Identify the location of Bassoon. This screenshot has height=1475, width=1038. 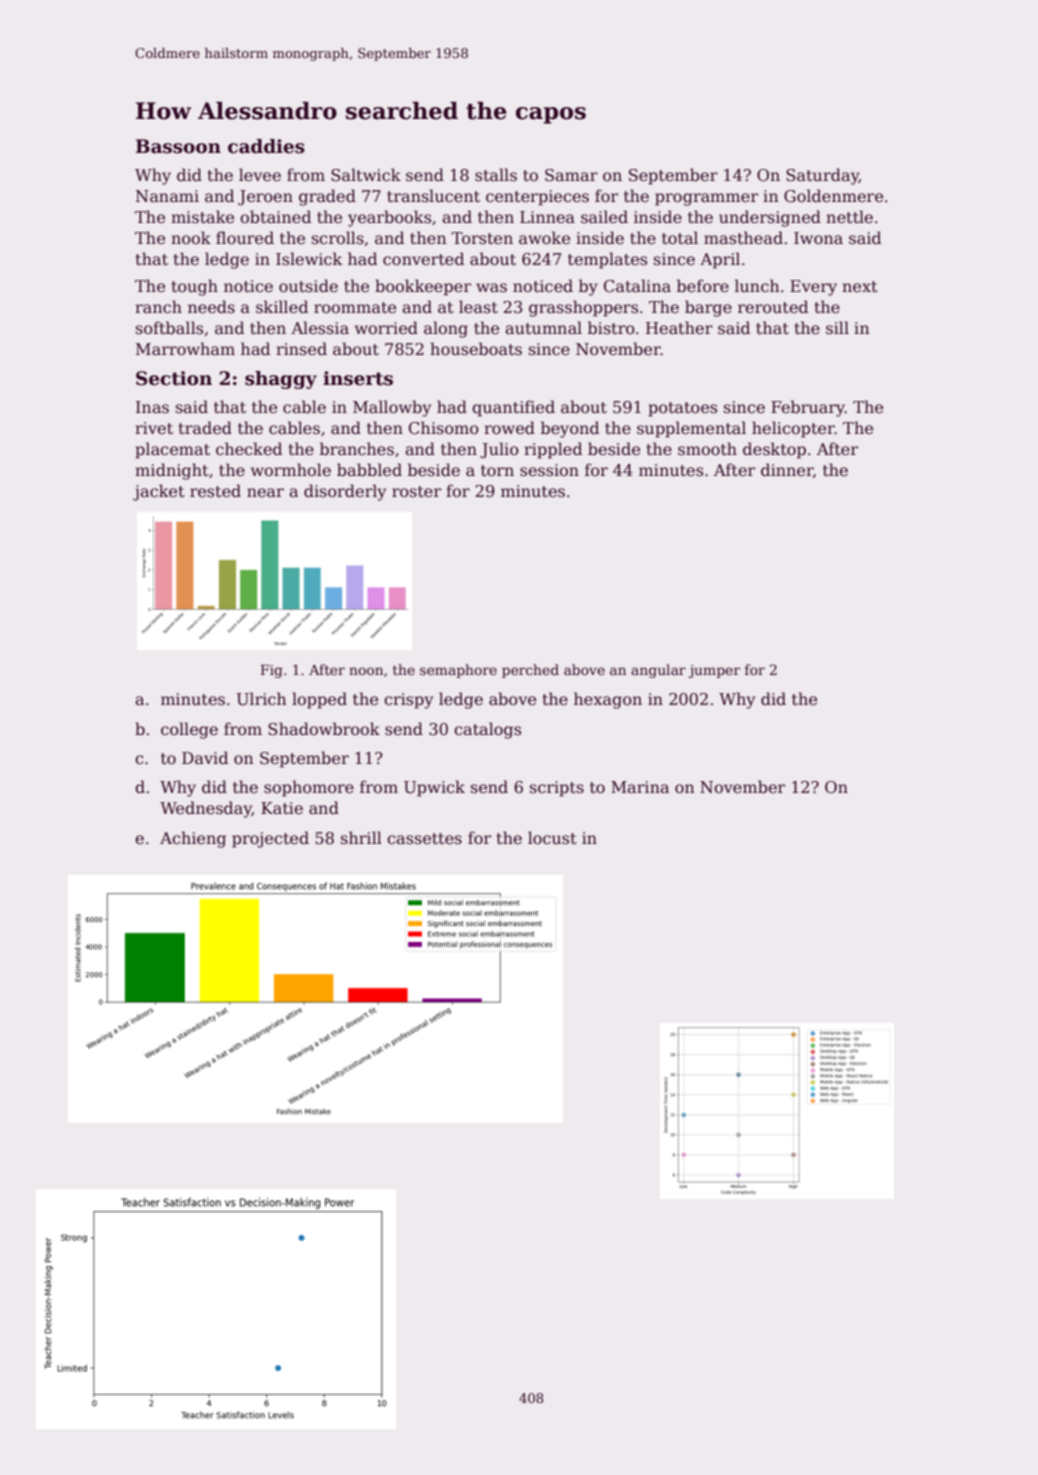
(178, 146).
